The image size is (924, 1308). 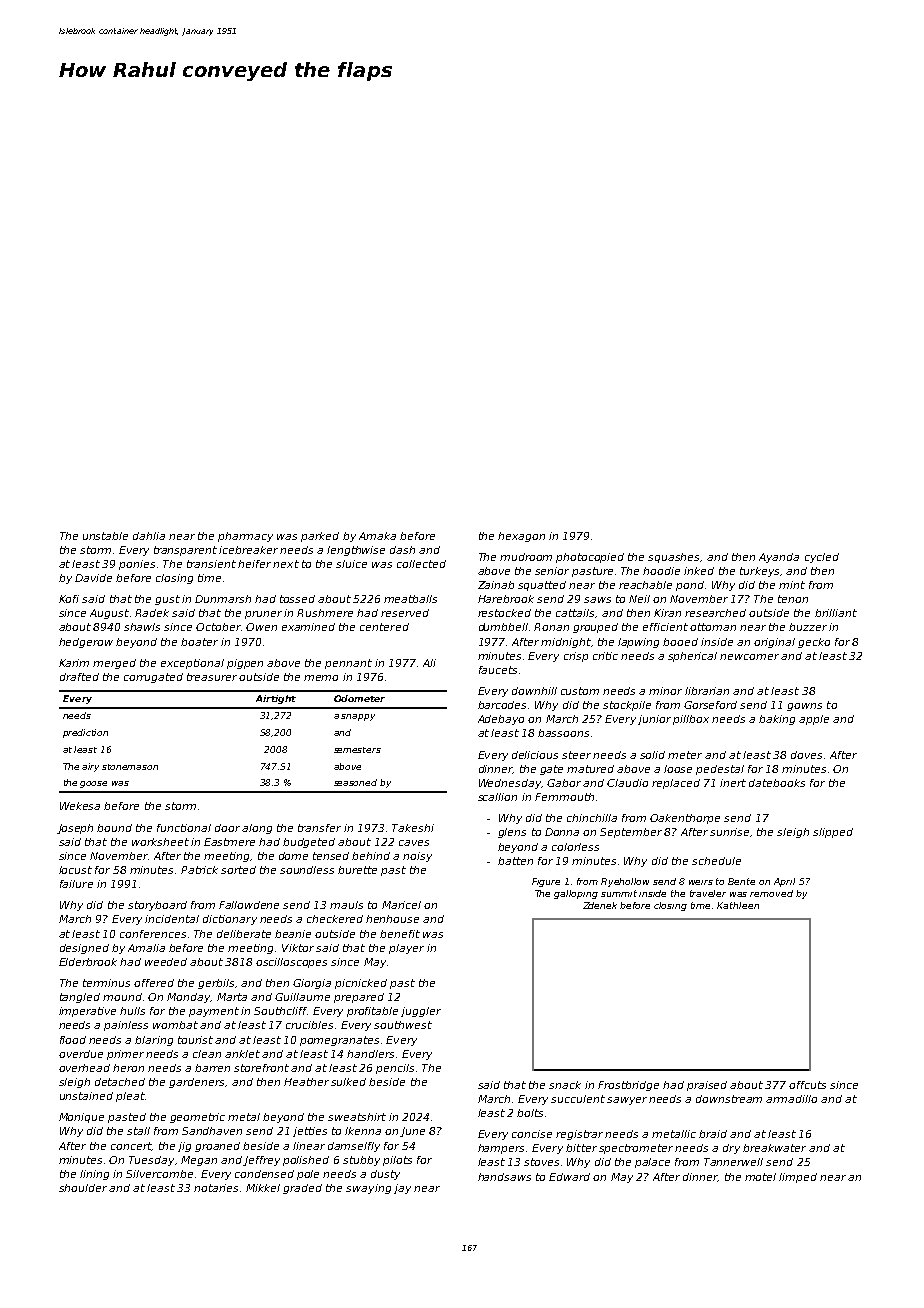 What do you see at coordinates (192, 664) in the screenshot?
I see `exceptional` at bounding box center [192, 664].
